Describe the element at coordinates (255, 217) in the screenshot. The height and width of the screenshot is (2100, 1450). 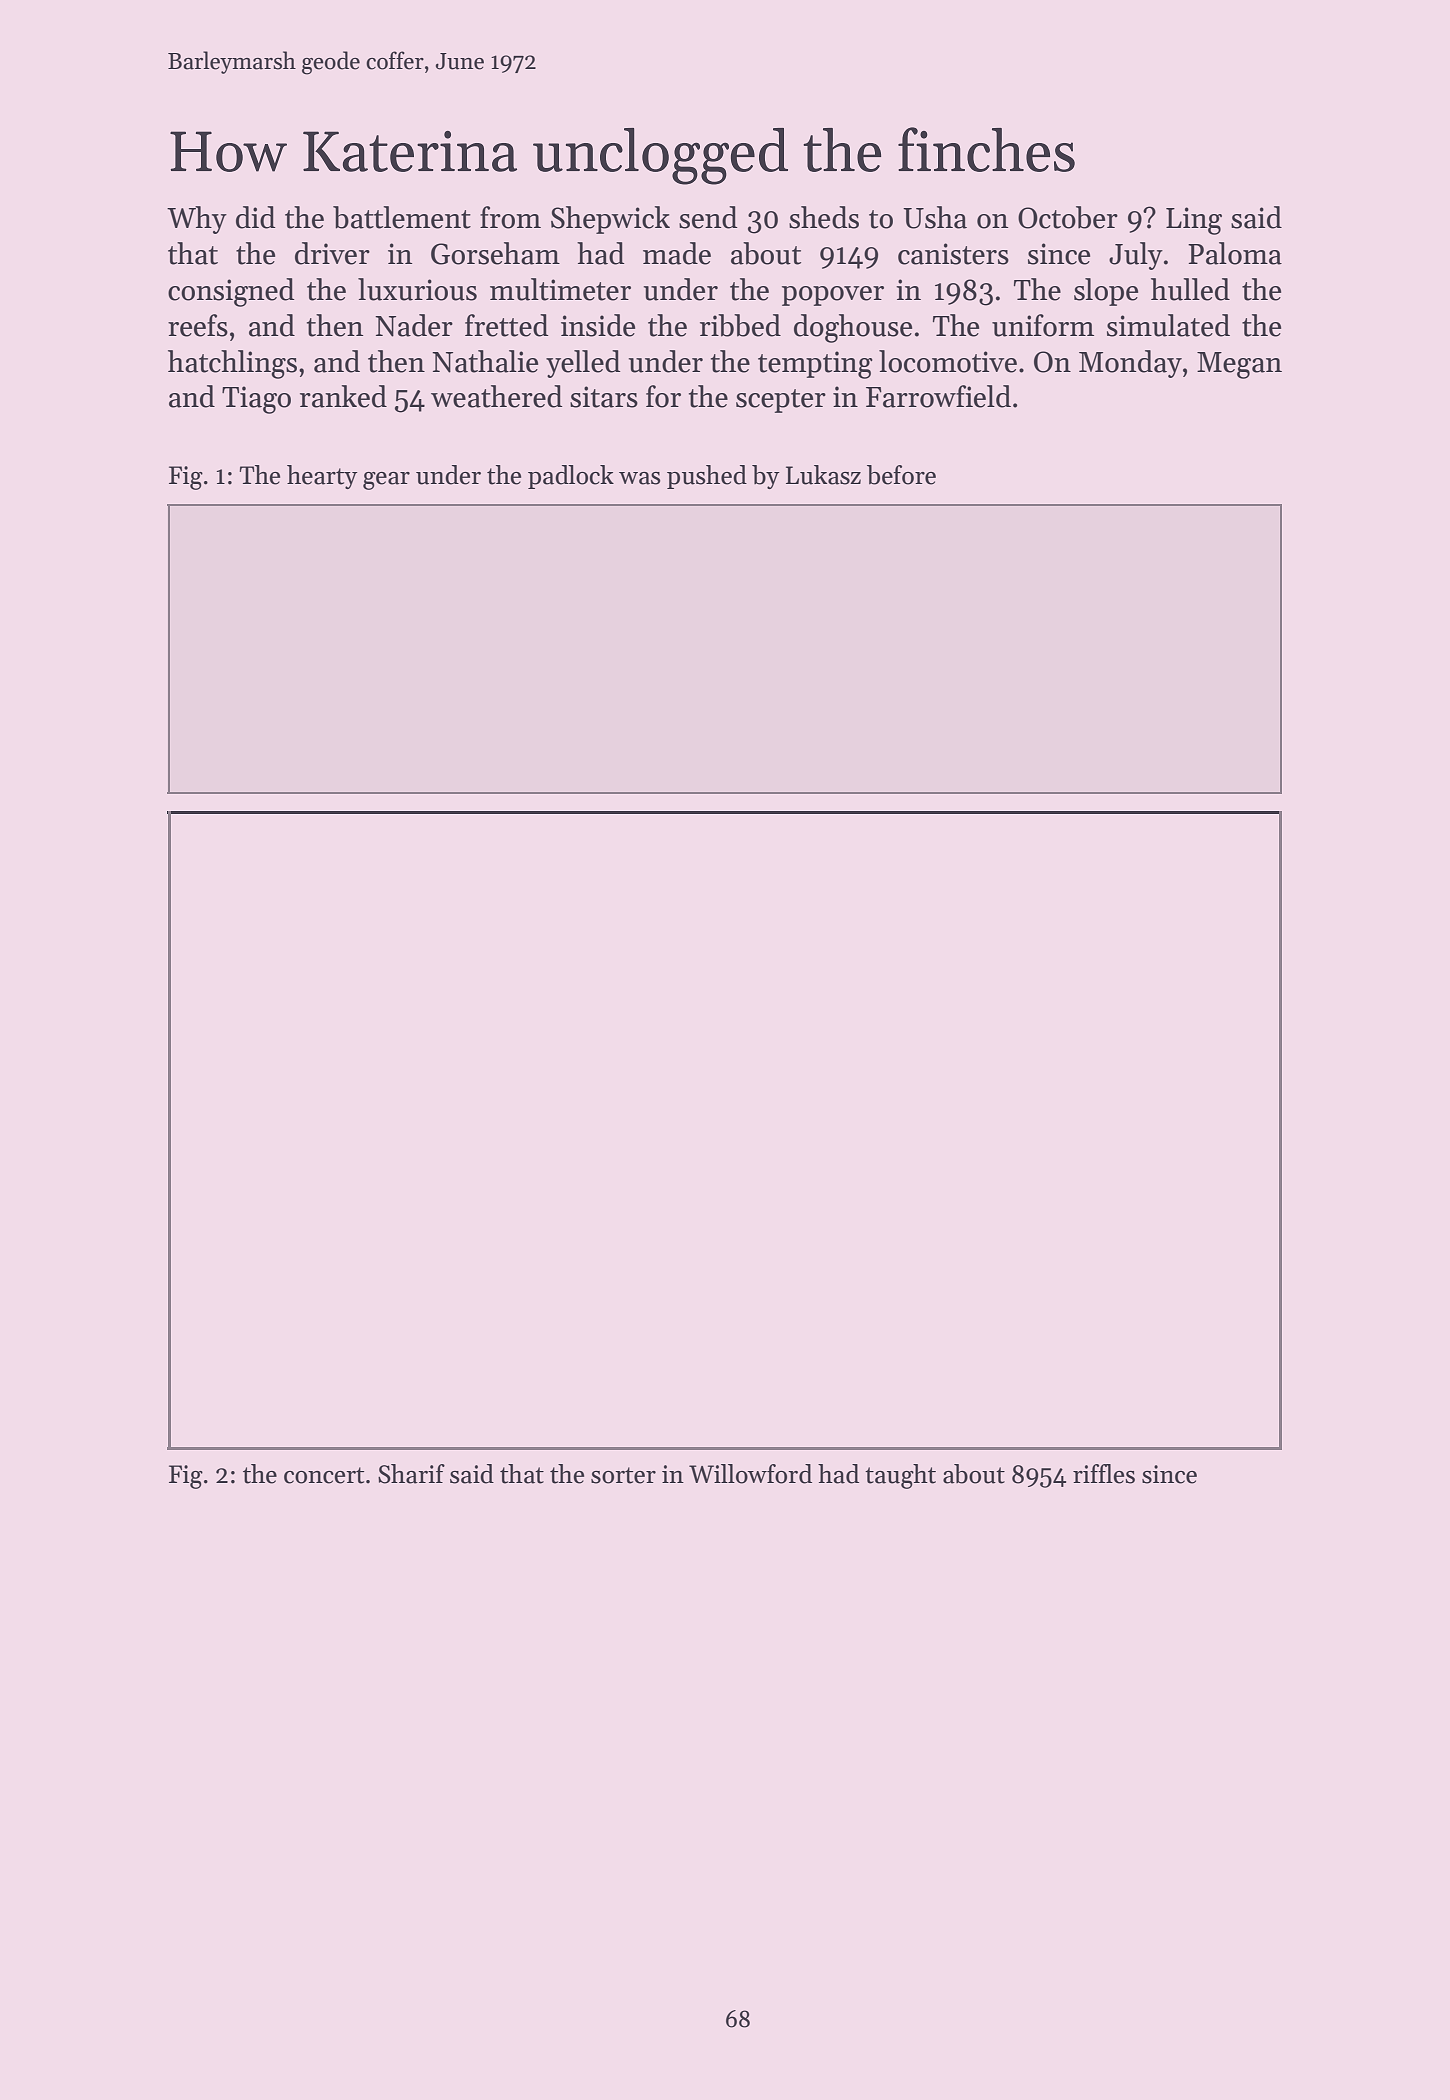
I see `did` at that location.
